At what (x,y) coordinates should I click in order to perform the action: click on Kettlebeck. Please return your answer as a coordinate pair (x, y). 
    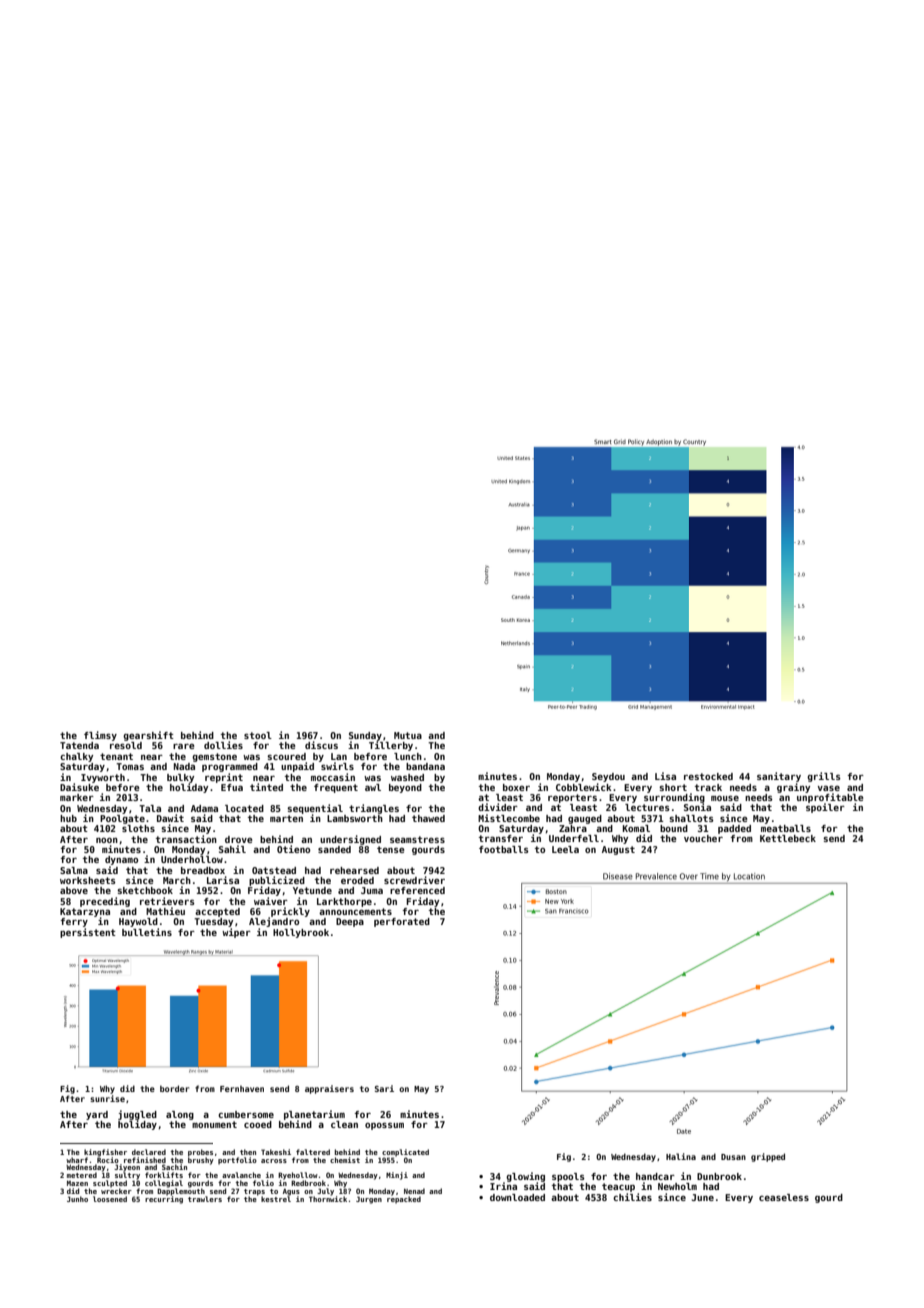
    Looking at the image, I should click on (788, 838).
